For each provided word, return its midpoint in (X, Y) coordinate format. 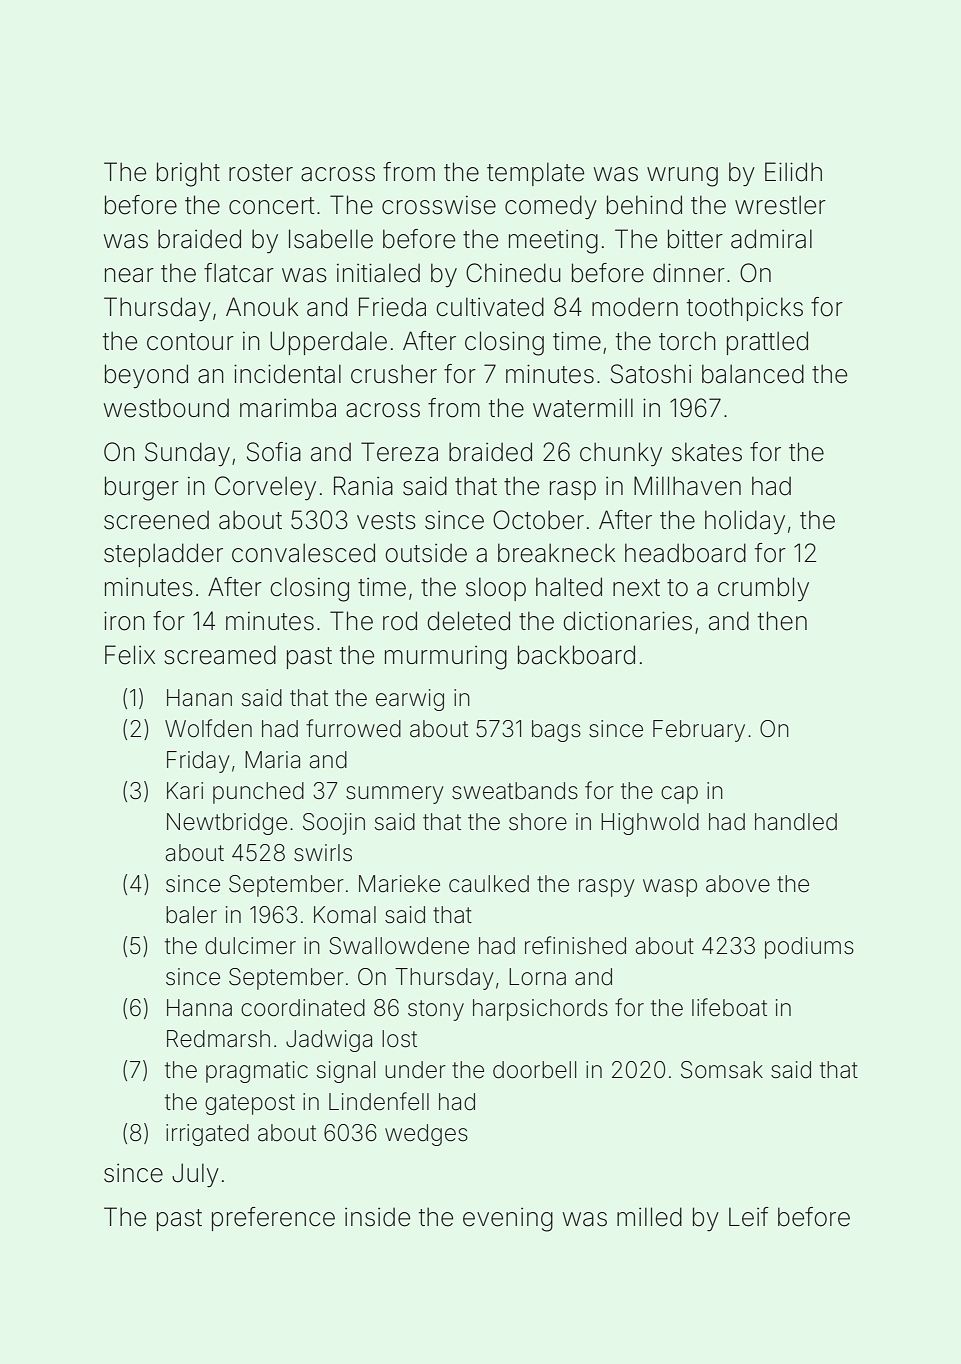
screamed (220, 655)
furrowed (353, 728)
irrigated (207, 1135)
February (699, 731)
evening (508, 1220)
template (535, 174)
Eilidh (793, 172)
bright (188, 174)
